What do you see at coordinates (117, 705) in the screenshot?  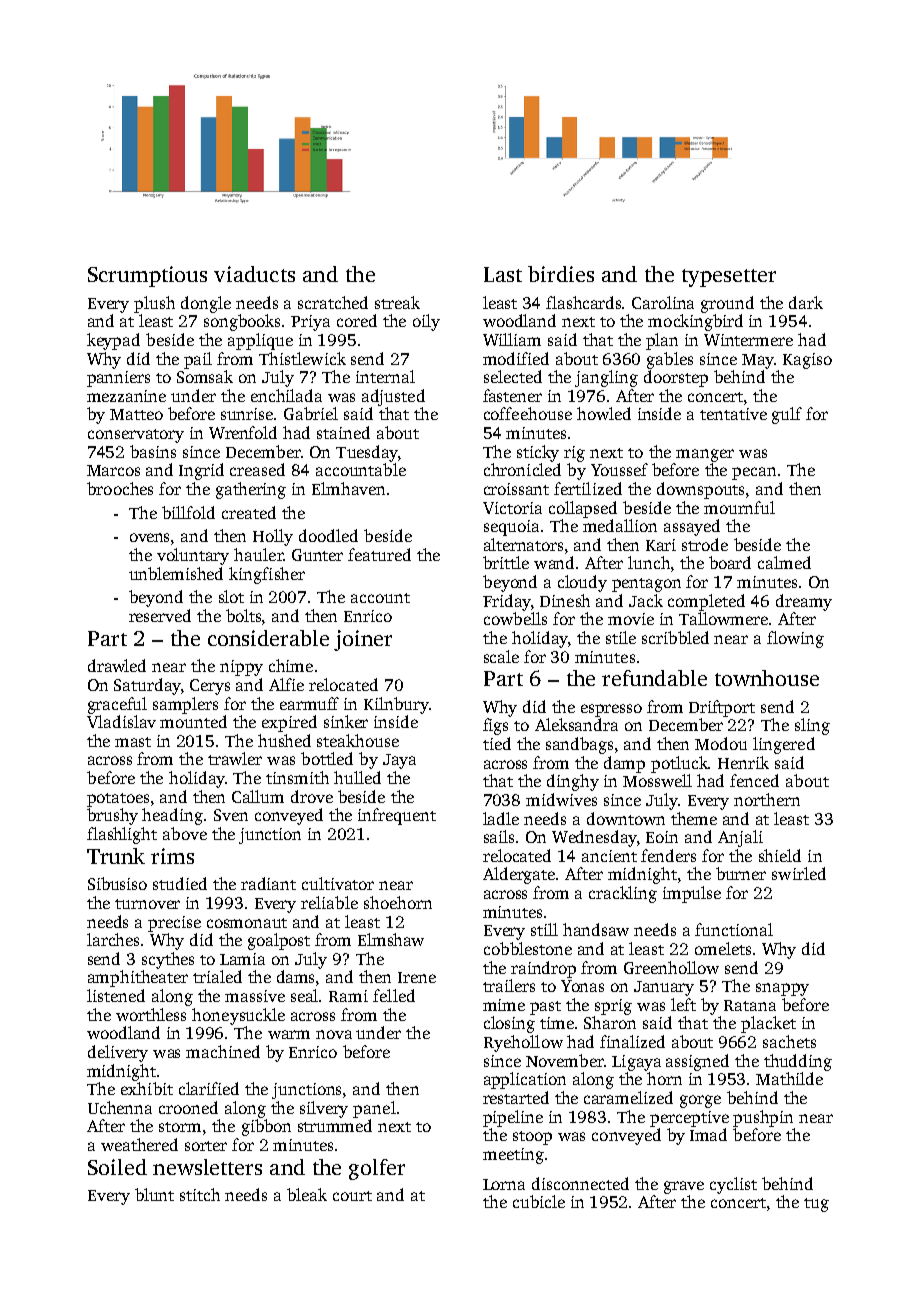 I see `graceful` at bounding box center [117, 705].
